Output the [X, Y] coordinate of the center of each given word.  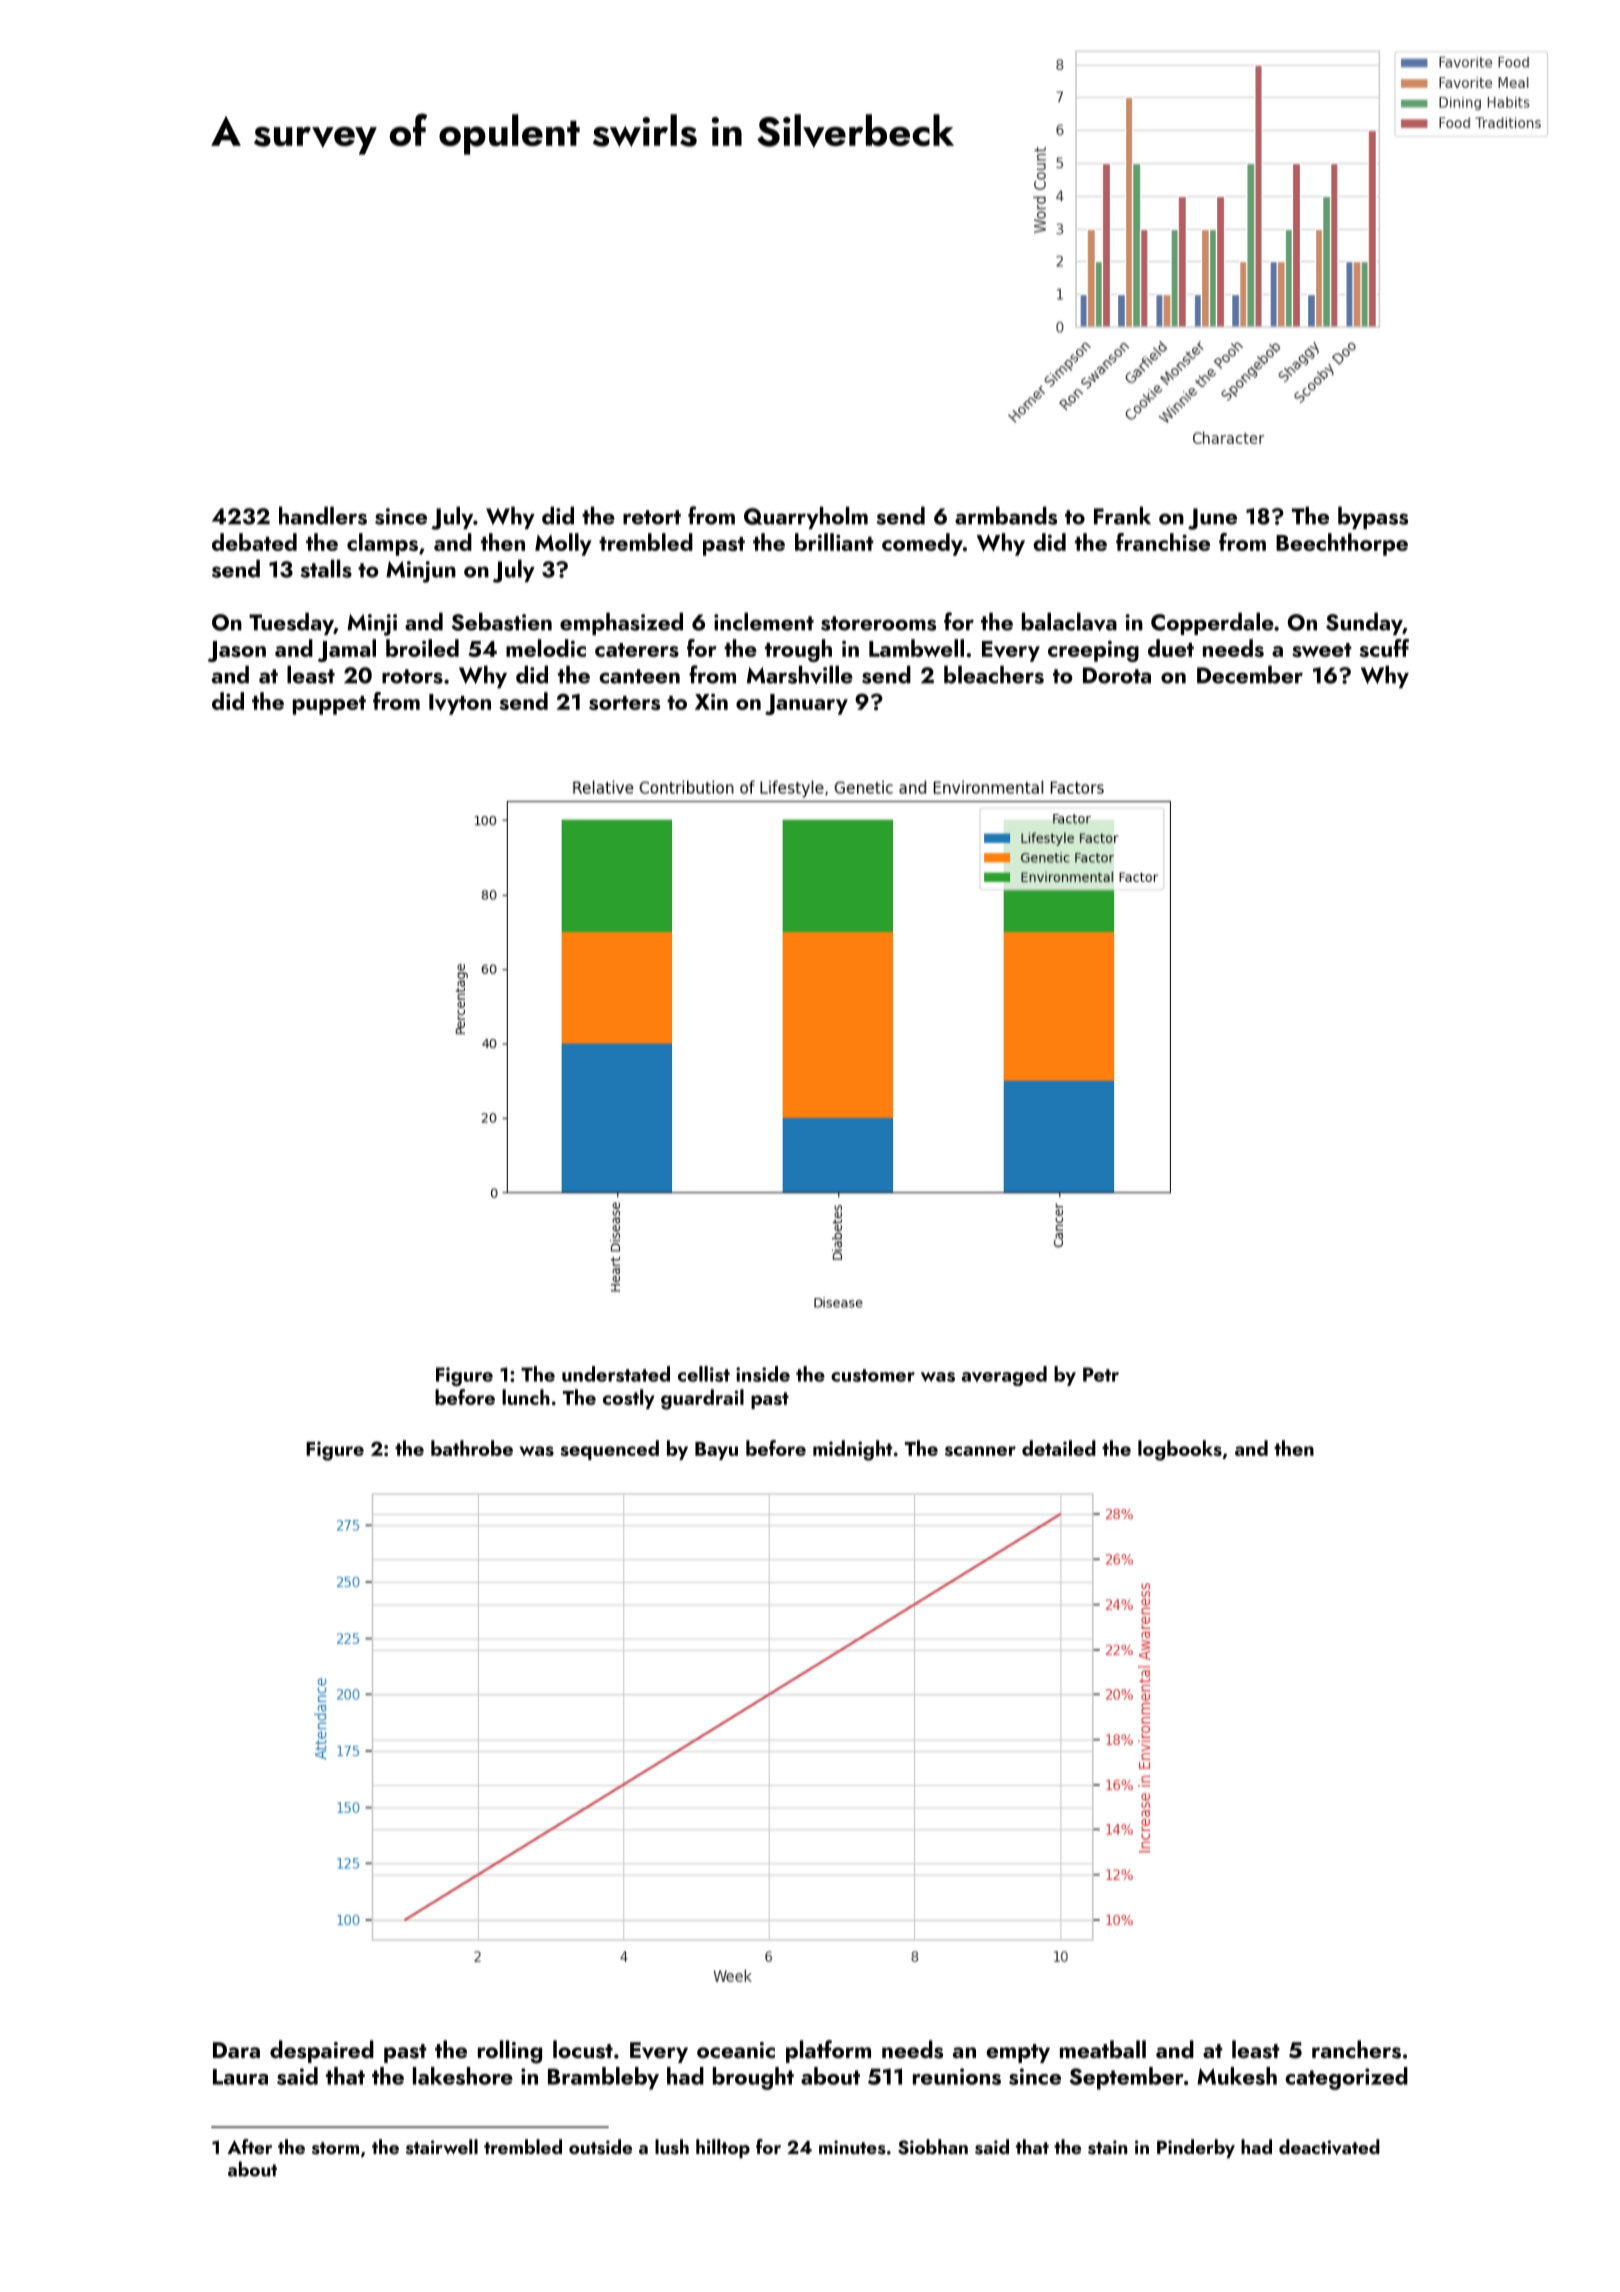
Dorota [1117, 675]
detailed [1059, 1448]
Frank [1122, 515]
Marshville [800, 674]
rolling [510, 2052]
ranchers [1356, 2049]
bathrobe [472, 1448]
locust [583, 2049]
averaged [1004, 1376]
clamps [382, 544]
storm [335, 2148]
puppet [329, 705]
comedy [922, 544]
